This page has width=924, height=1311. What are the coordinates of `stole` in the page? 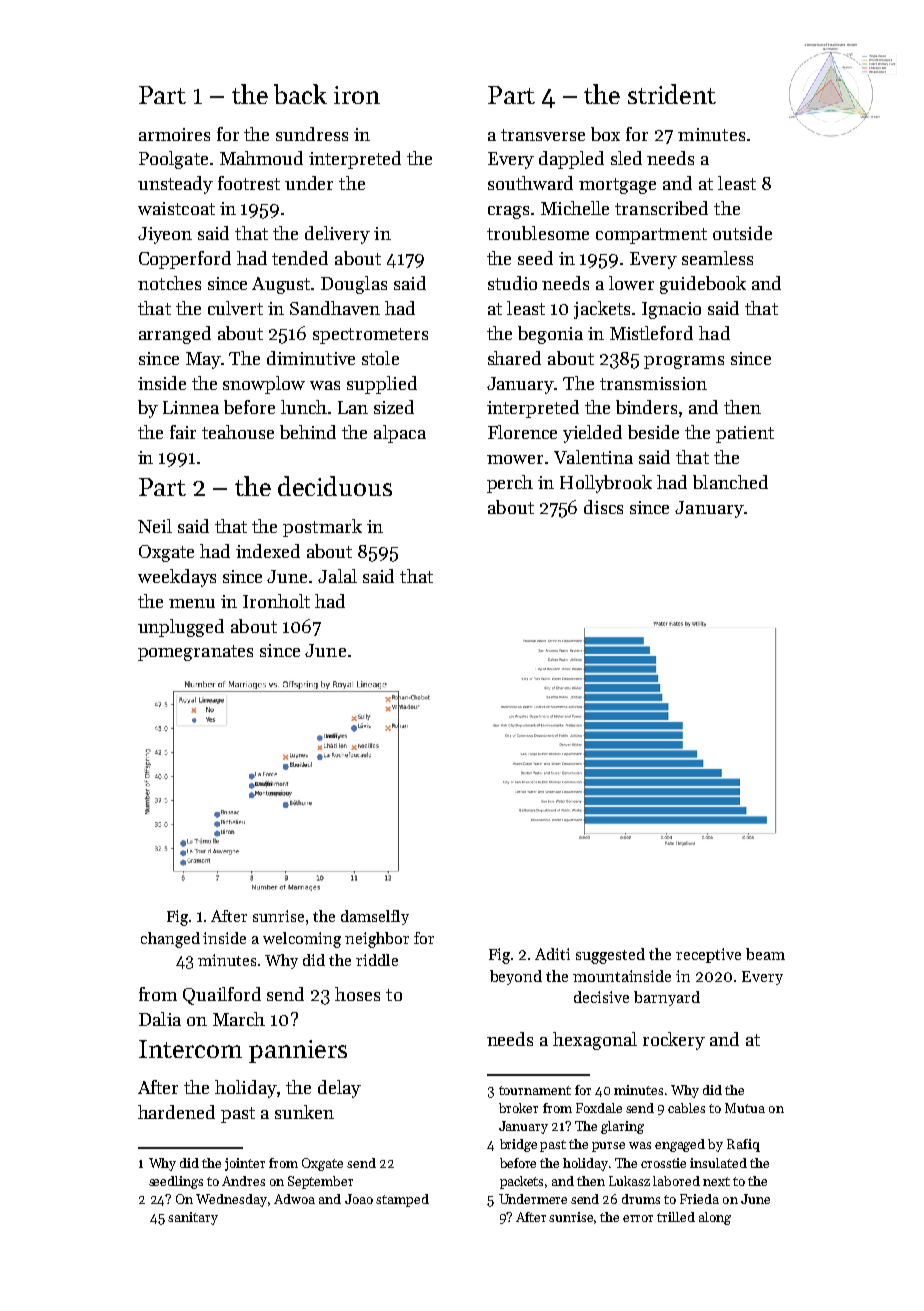 It's located at (380, 358).
